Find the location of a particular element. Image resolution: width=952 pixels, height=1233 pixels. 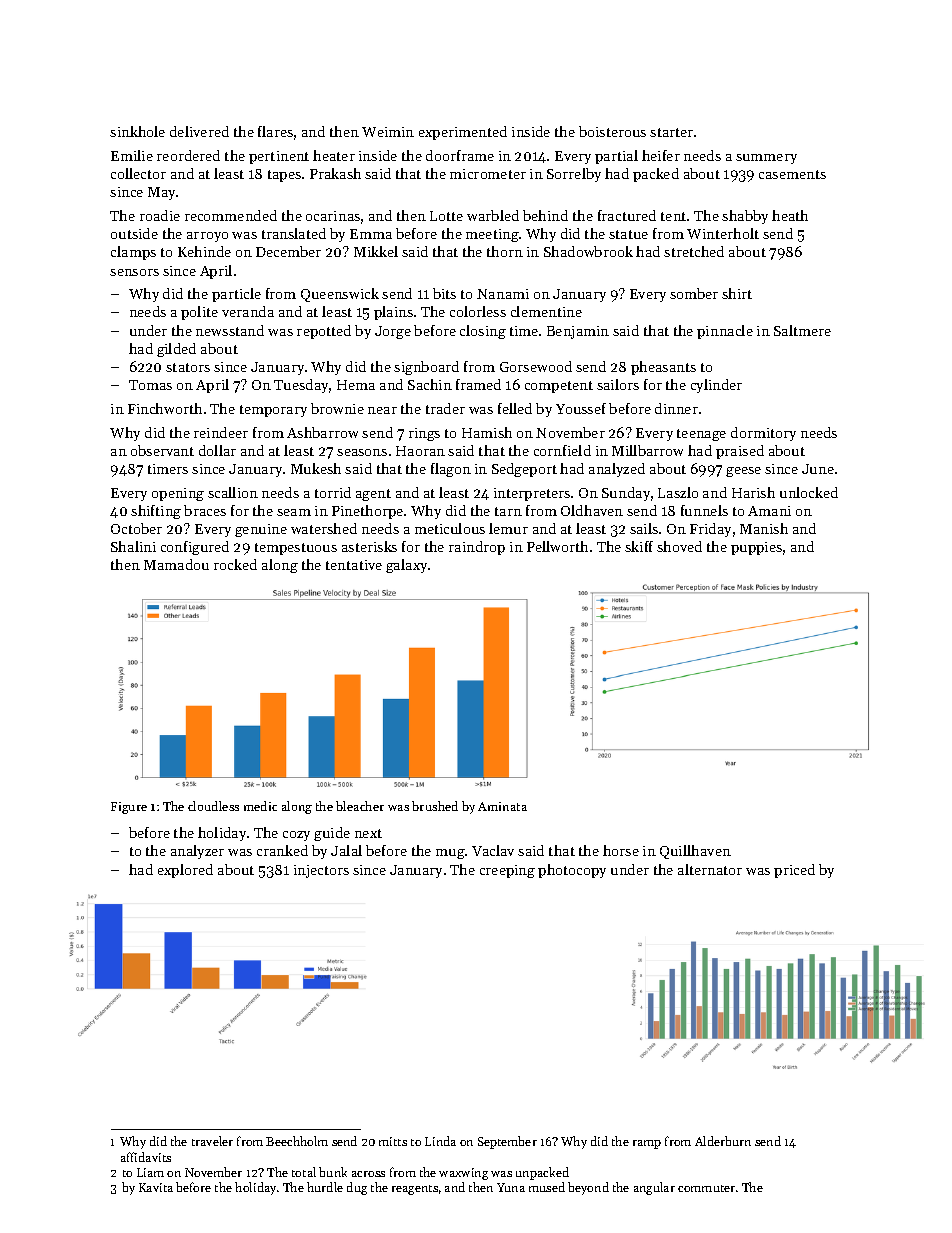

summery is located at coordinates (766, 159).
